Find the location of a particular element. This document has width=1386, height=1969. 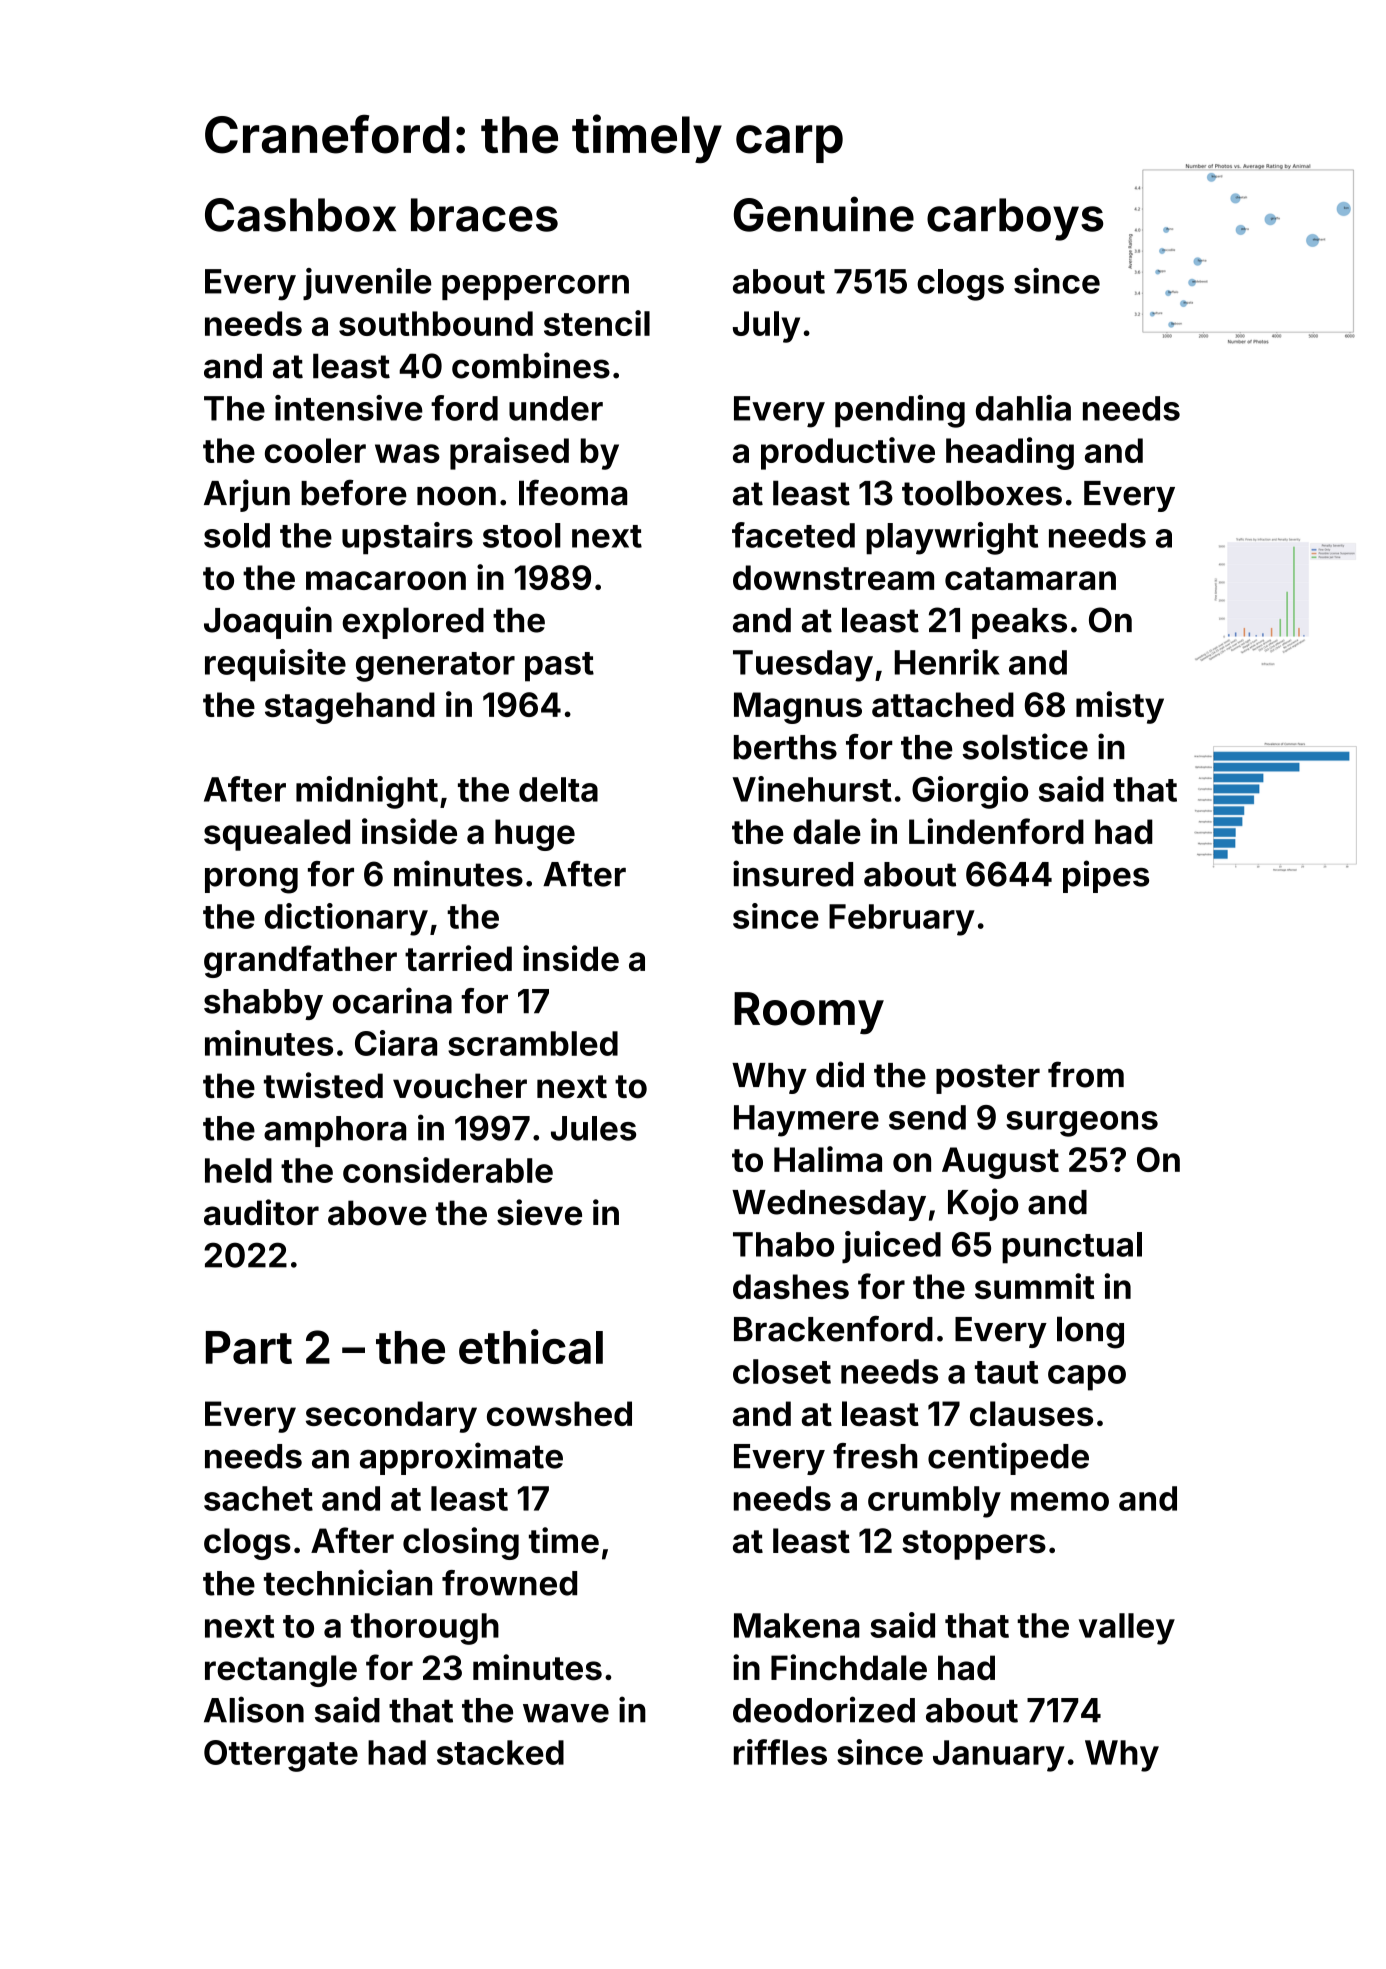

Kojo is located at coordinates (983, 1204).
